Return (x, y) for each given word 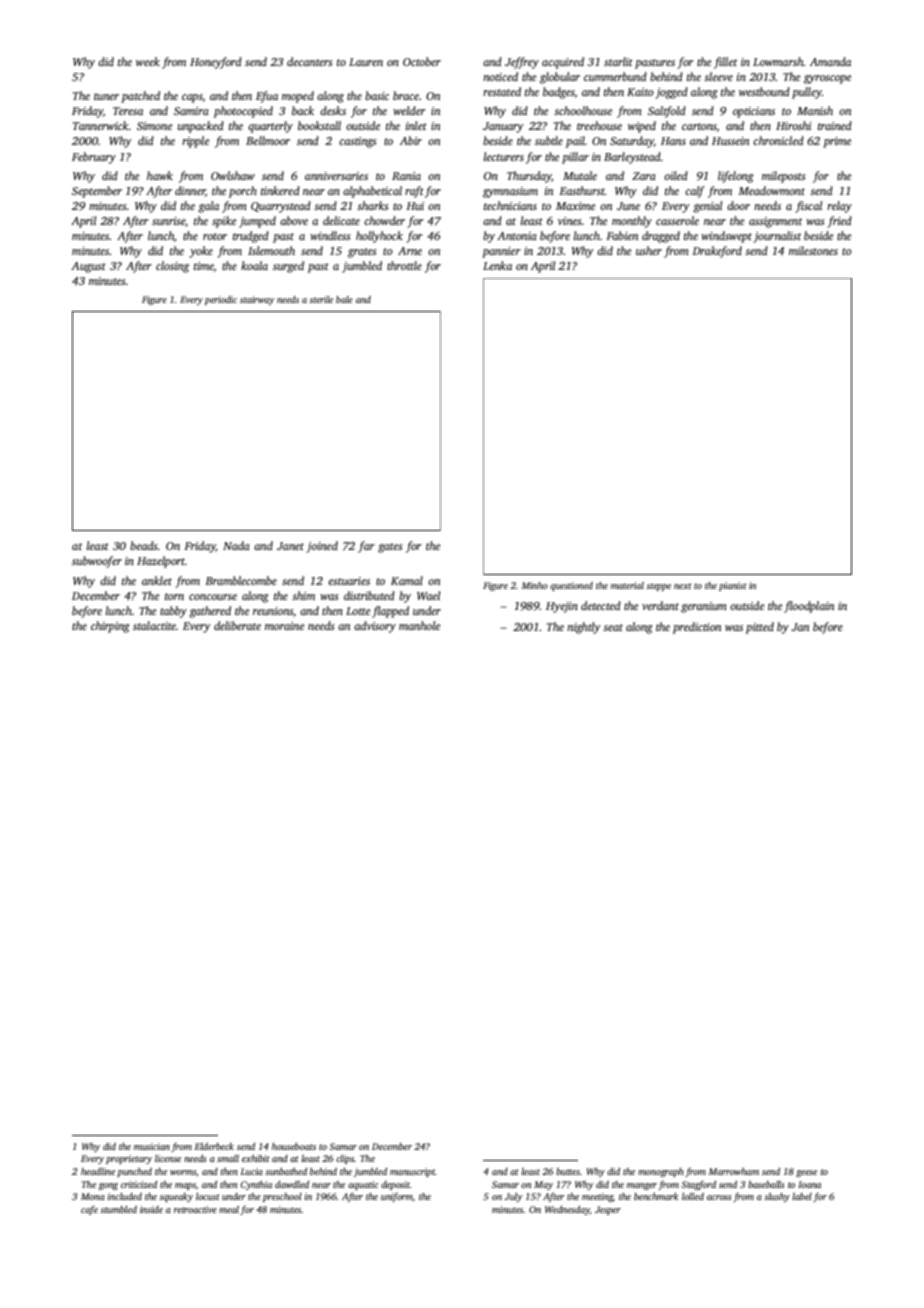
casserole (677, 220)
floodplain (809, 607)
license (168, 1158)
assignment (775, 222)
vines (569, 221)
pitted (760, 628)
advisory (375, 627)
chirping (110, 627)
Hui (415, 206)
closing (172, 267)
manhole (419, 625)
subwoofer (97, 562)
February (94, 158)
